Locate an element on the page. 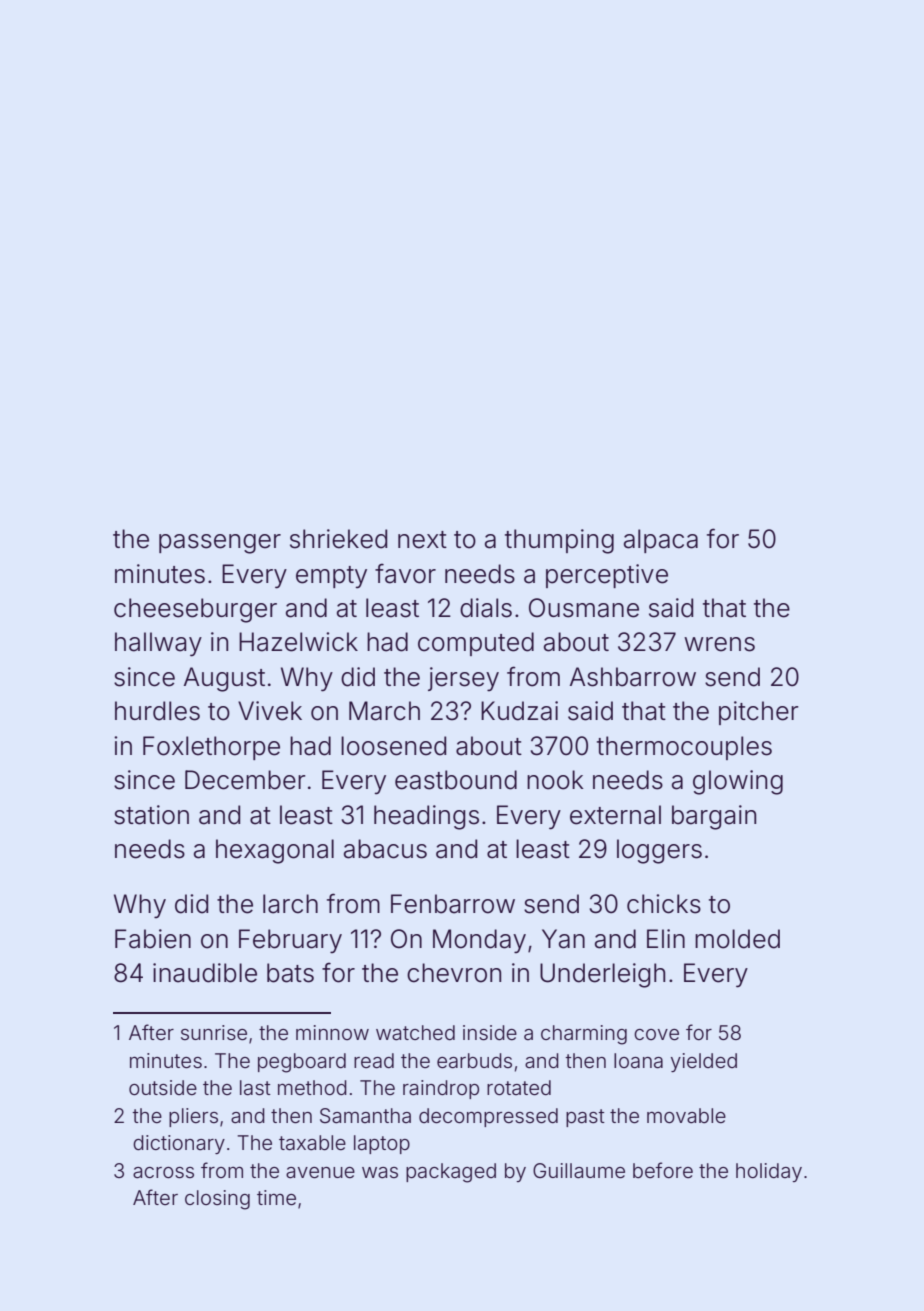 The width and height of the image is (924, 1311). bargain is located at coordinates (714, 817).
